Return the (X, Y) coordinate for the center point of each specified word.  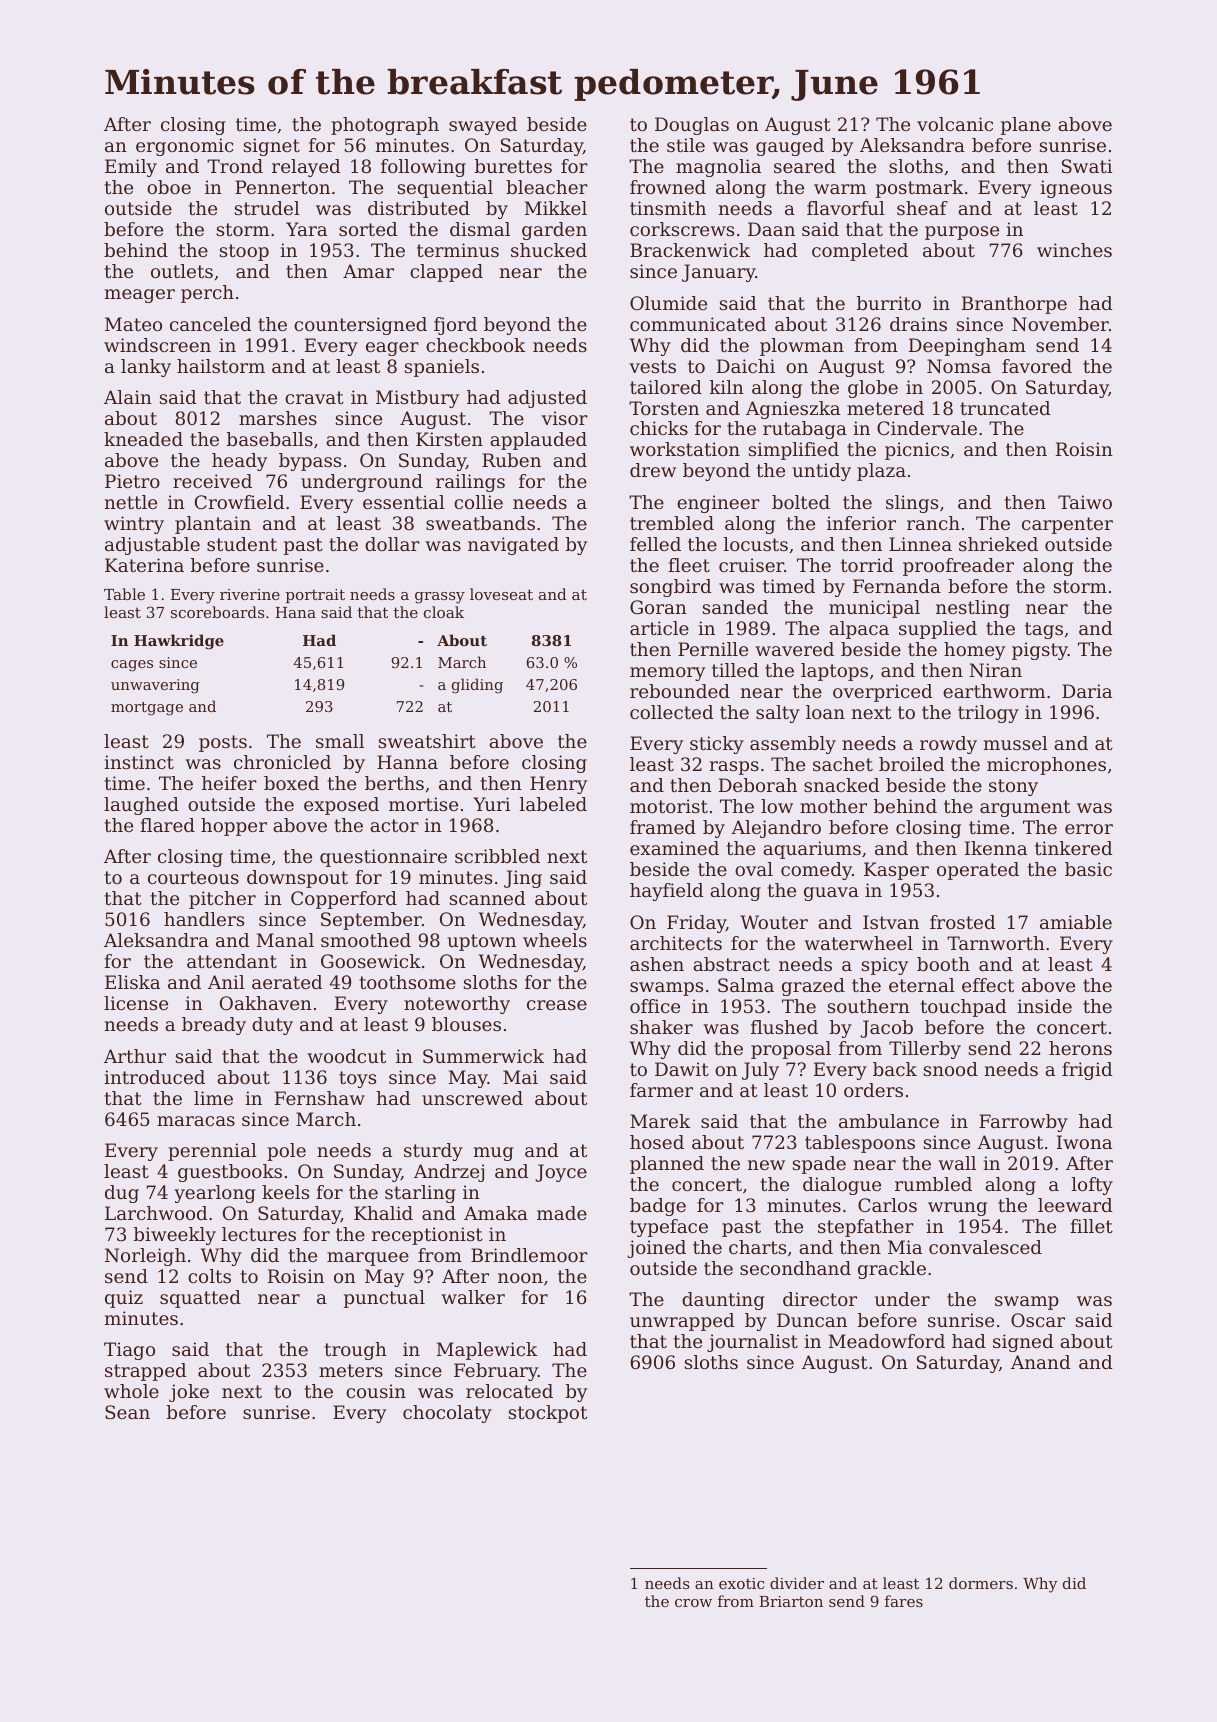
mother (833, 806)
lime (213, 1098)
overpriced (882, 693)
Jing (523, 879)
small (340, 741)
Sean (127, 1412)
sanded (735, 607)
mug (494, 1154)
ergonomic (185, 147)
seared (804, 166)
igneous (1076, 189)
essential (404, 502)
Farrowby (1023, 1123)
